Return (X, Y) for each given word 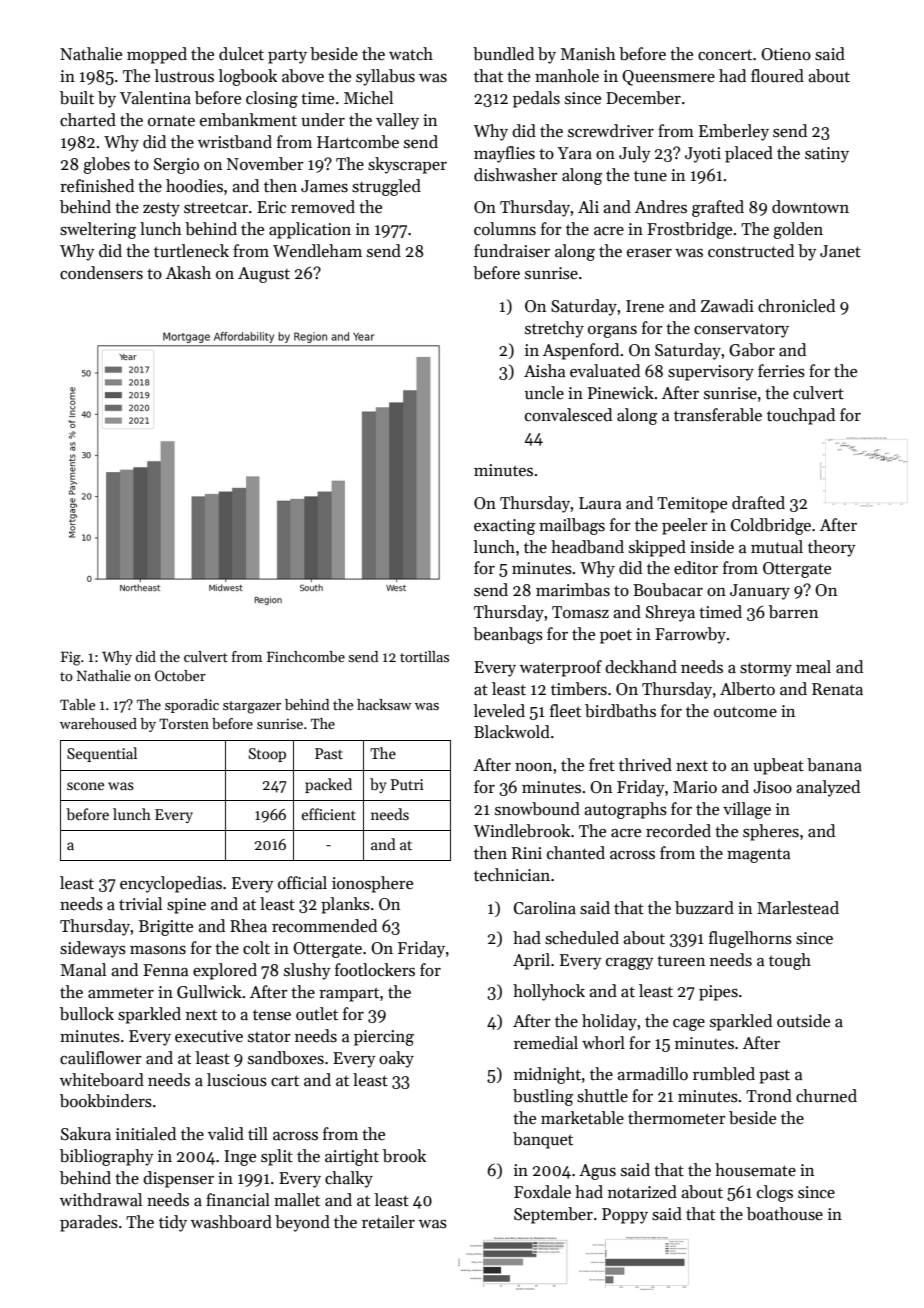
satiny (827, 155)
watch (411, 53)
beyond (302, 1223)
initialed (146, 1134)
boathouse (785, 1214)
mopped (157, 55)
